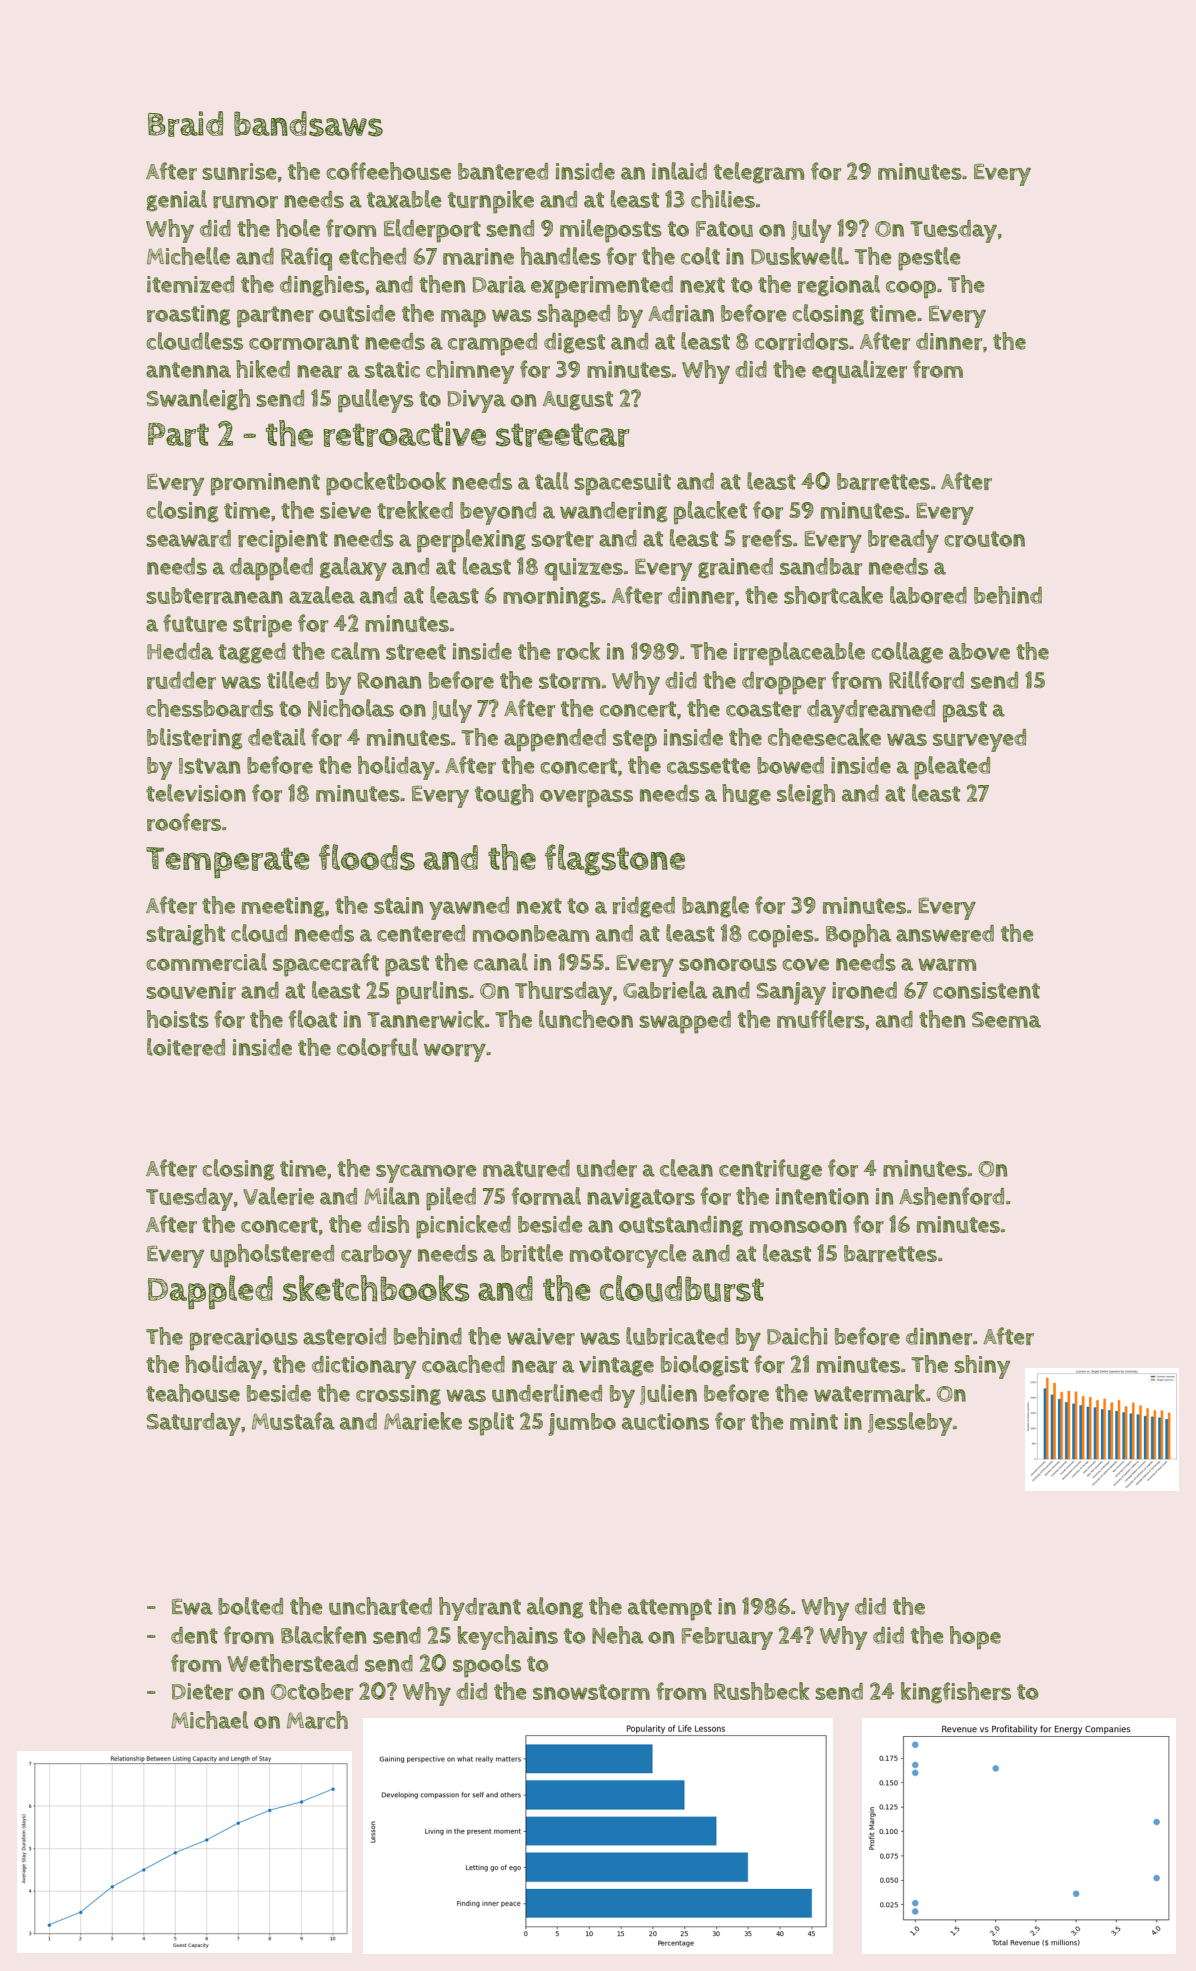 Image resolution: width=1196 pixels, height=1971 pixels. Describe the element at coordinates (864, 990) in the screenshot. I see `ironed` at that location.
